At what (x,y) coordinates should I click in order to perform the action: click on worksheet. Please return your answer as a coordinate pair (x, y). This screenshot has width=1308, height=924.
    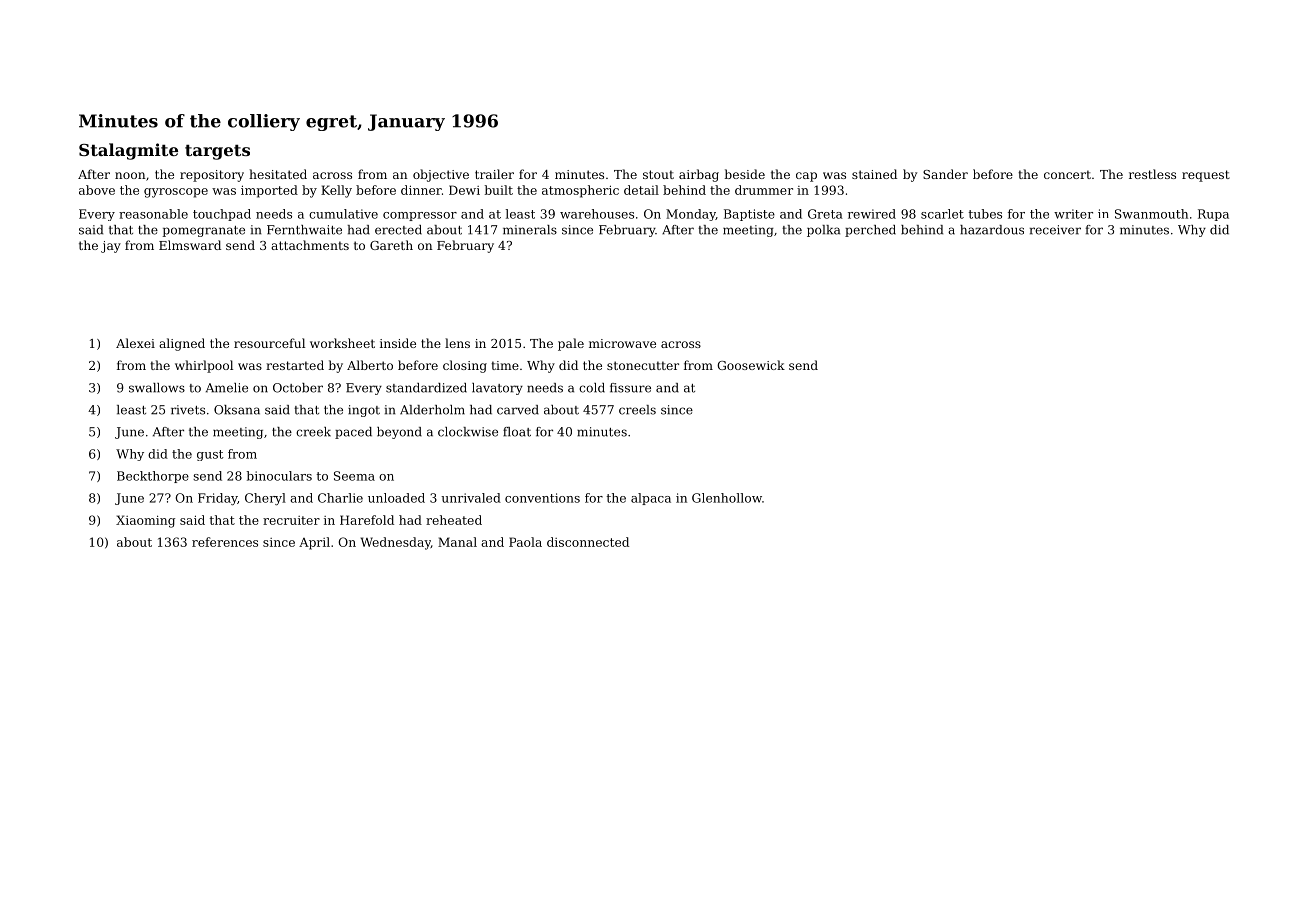
    Looking at the image, I should click on (342, 343).
